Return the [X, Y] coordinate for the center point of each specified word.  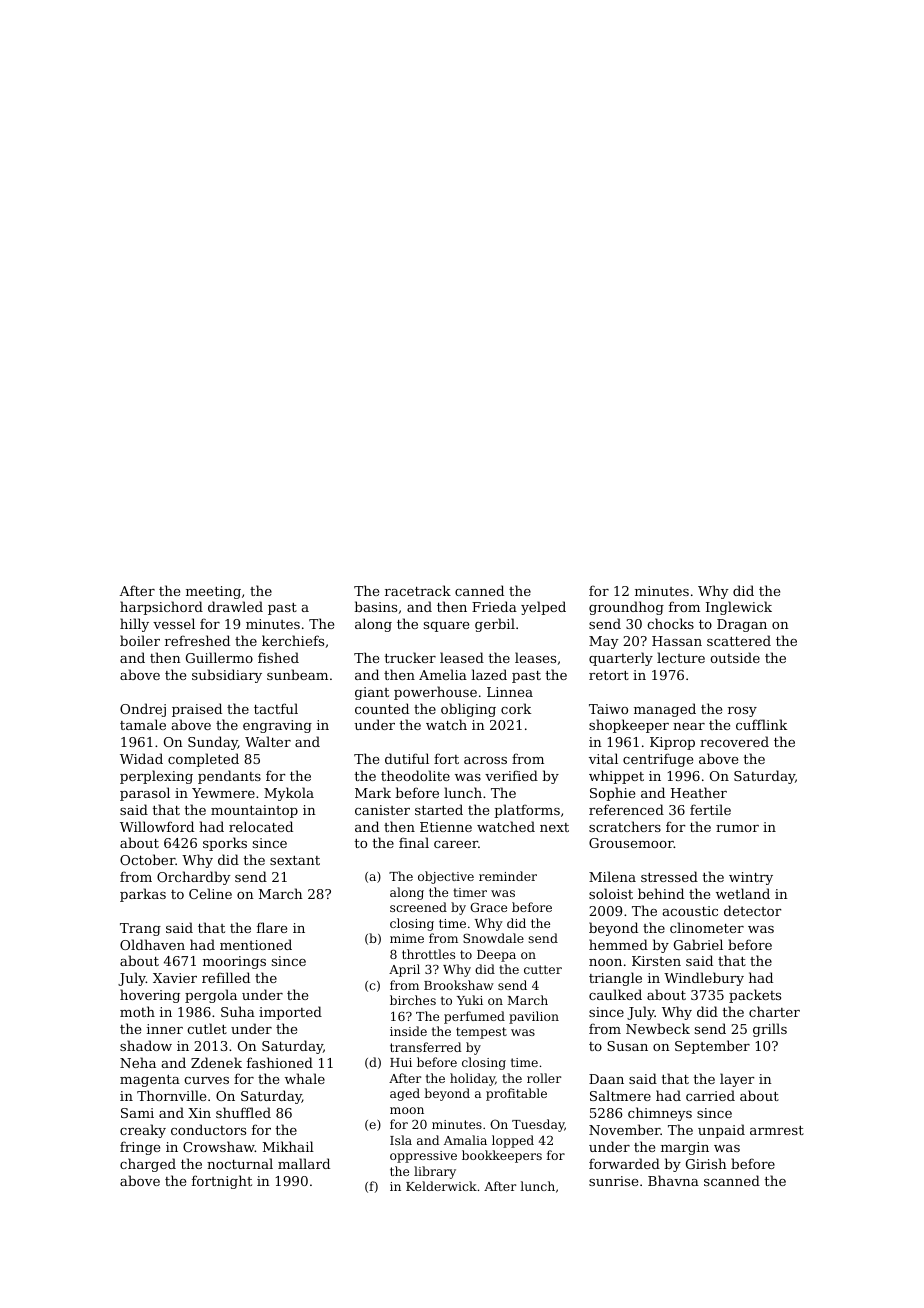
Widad [141, 758]
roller [544, 1078]
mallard [304, 1163]
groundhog [626, 608]
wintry [751, 878]
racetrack [418, 590]
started [439, 809]
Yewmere [223, 793]
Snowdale [493, 938]
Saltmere [620, 1095]
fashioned [280, 1062]
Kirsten [656, 961]
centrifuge [658, 760]
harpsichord [161, 608]
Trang [140, 929]
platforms [527, 811]
